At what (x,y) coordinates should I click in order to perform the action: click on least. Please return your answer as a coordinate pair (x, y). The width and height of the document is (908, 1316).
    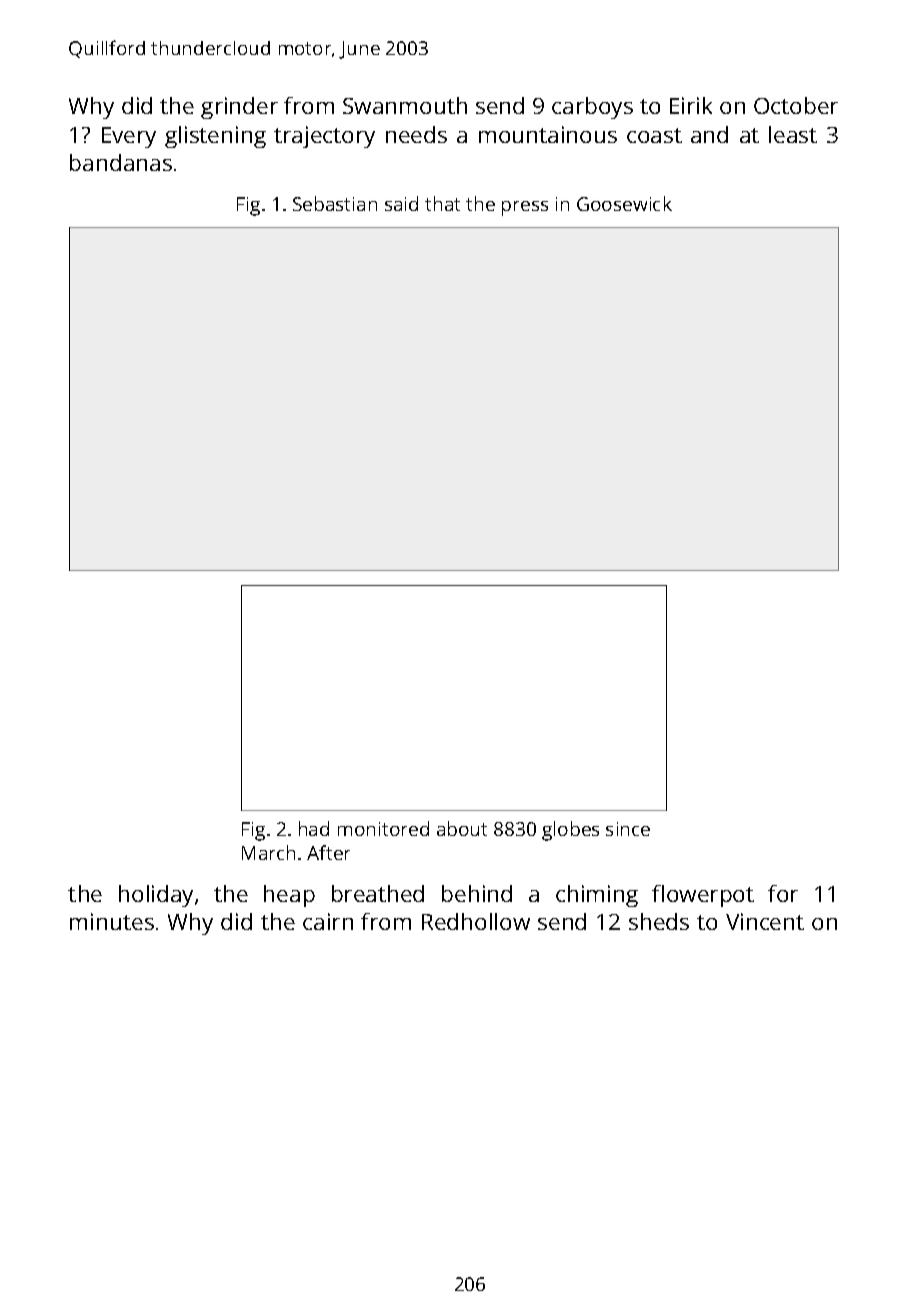
    Looking at the image, I should click on (793, 134).
